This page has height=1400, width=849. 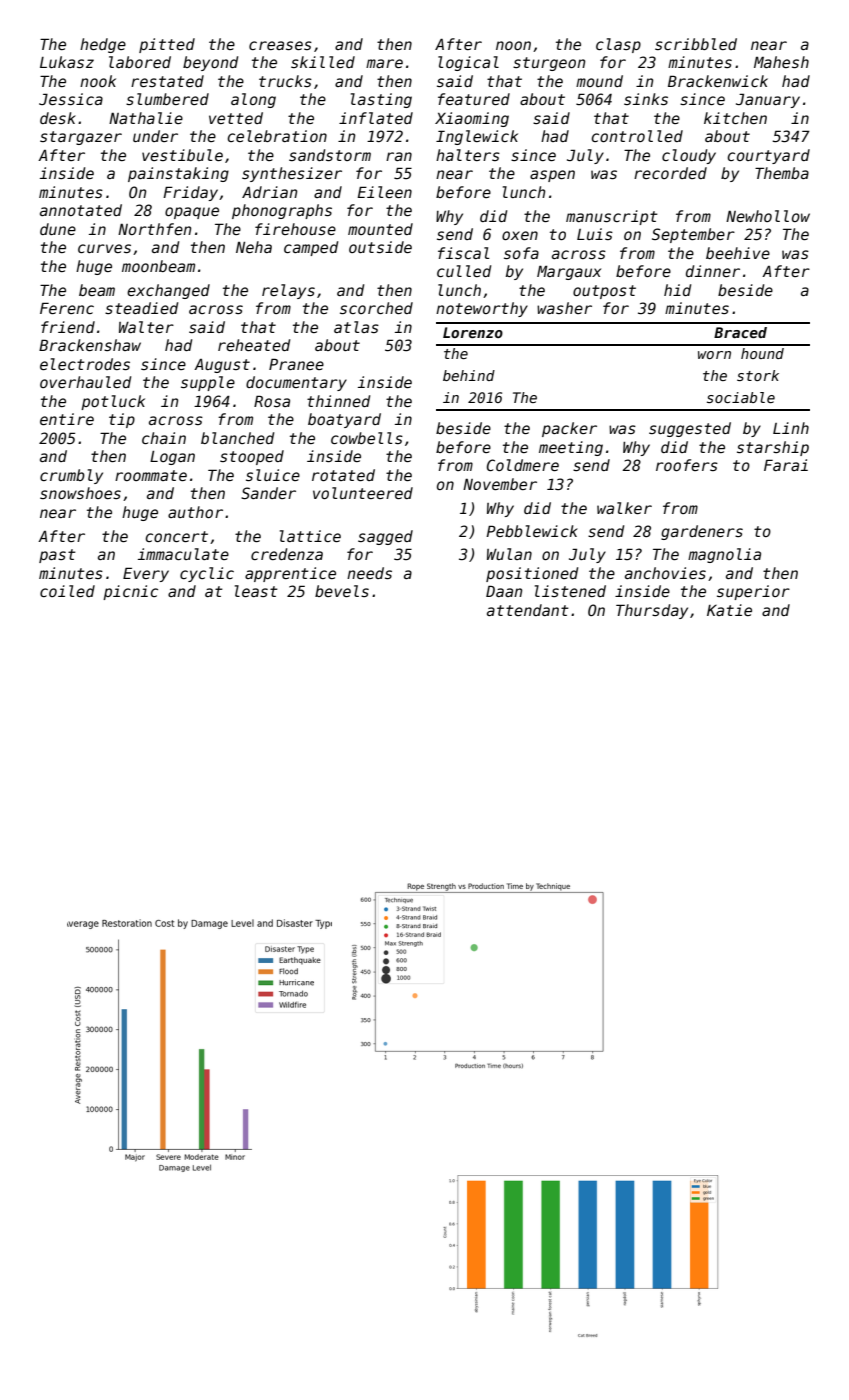 What do you see at coordinates (85, 364) in the page?
I see `electrodes` at bounding box center [85, 364].
